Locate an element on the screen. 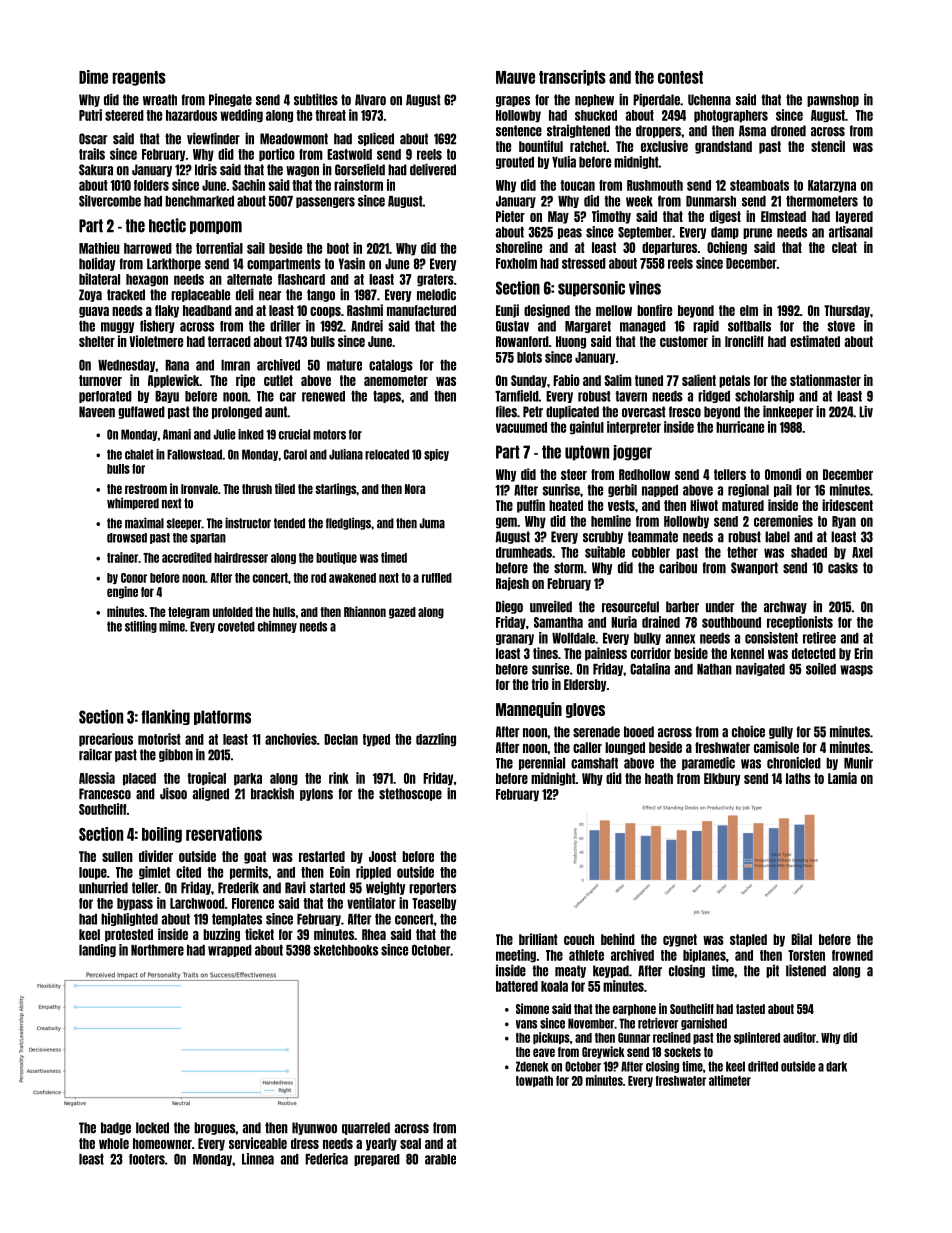  Larchwood is located at coordinates (197, 903).
